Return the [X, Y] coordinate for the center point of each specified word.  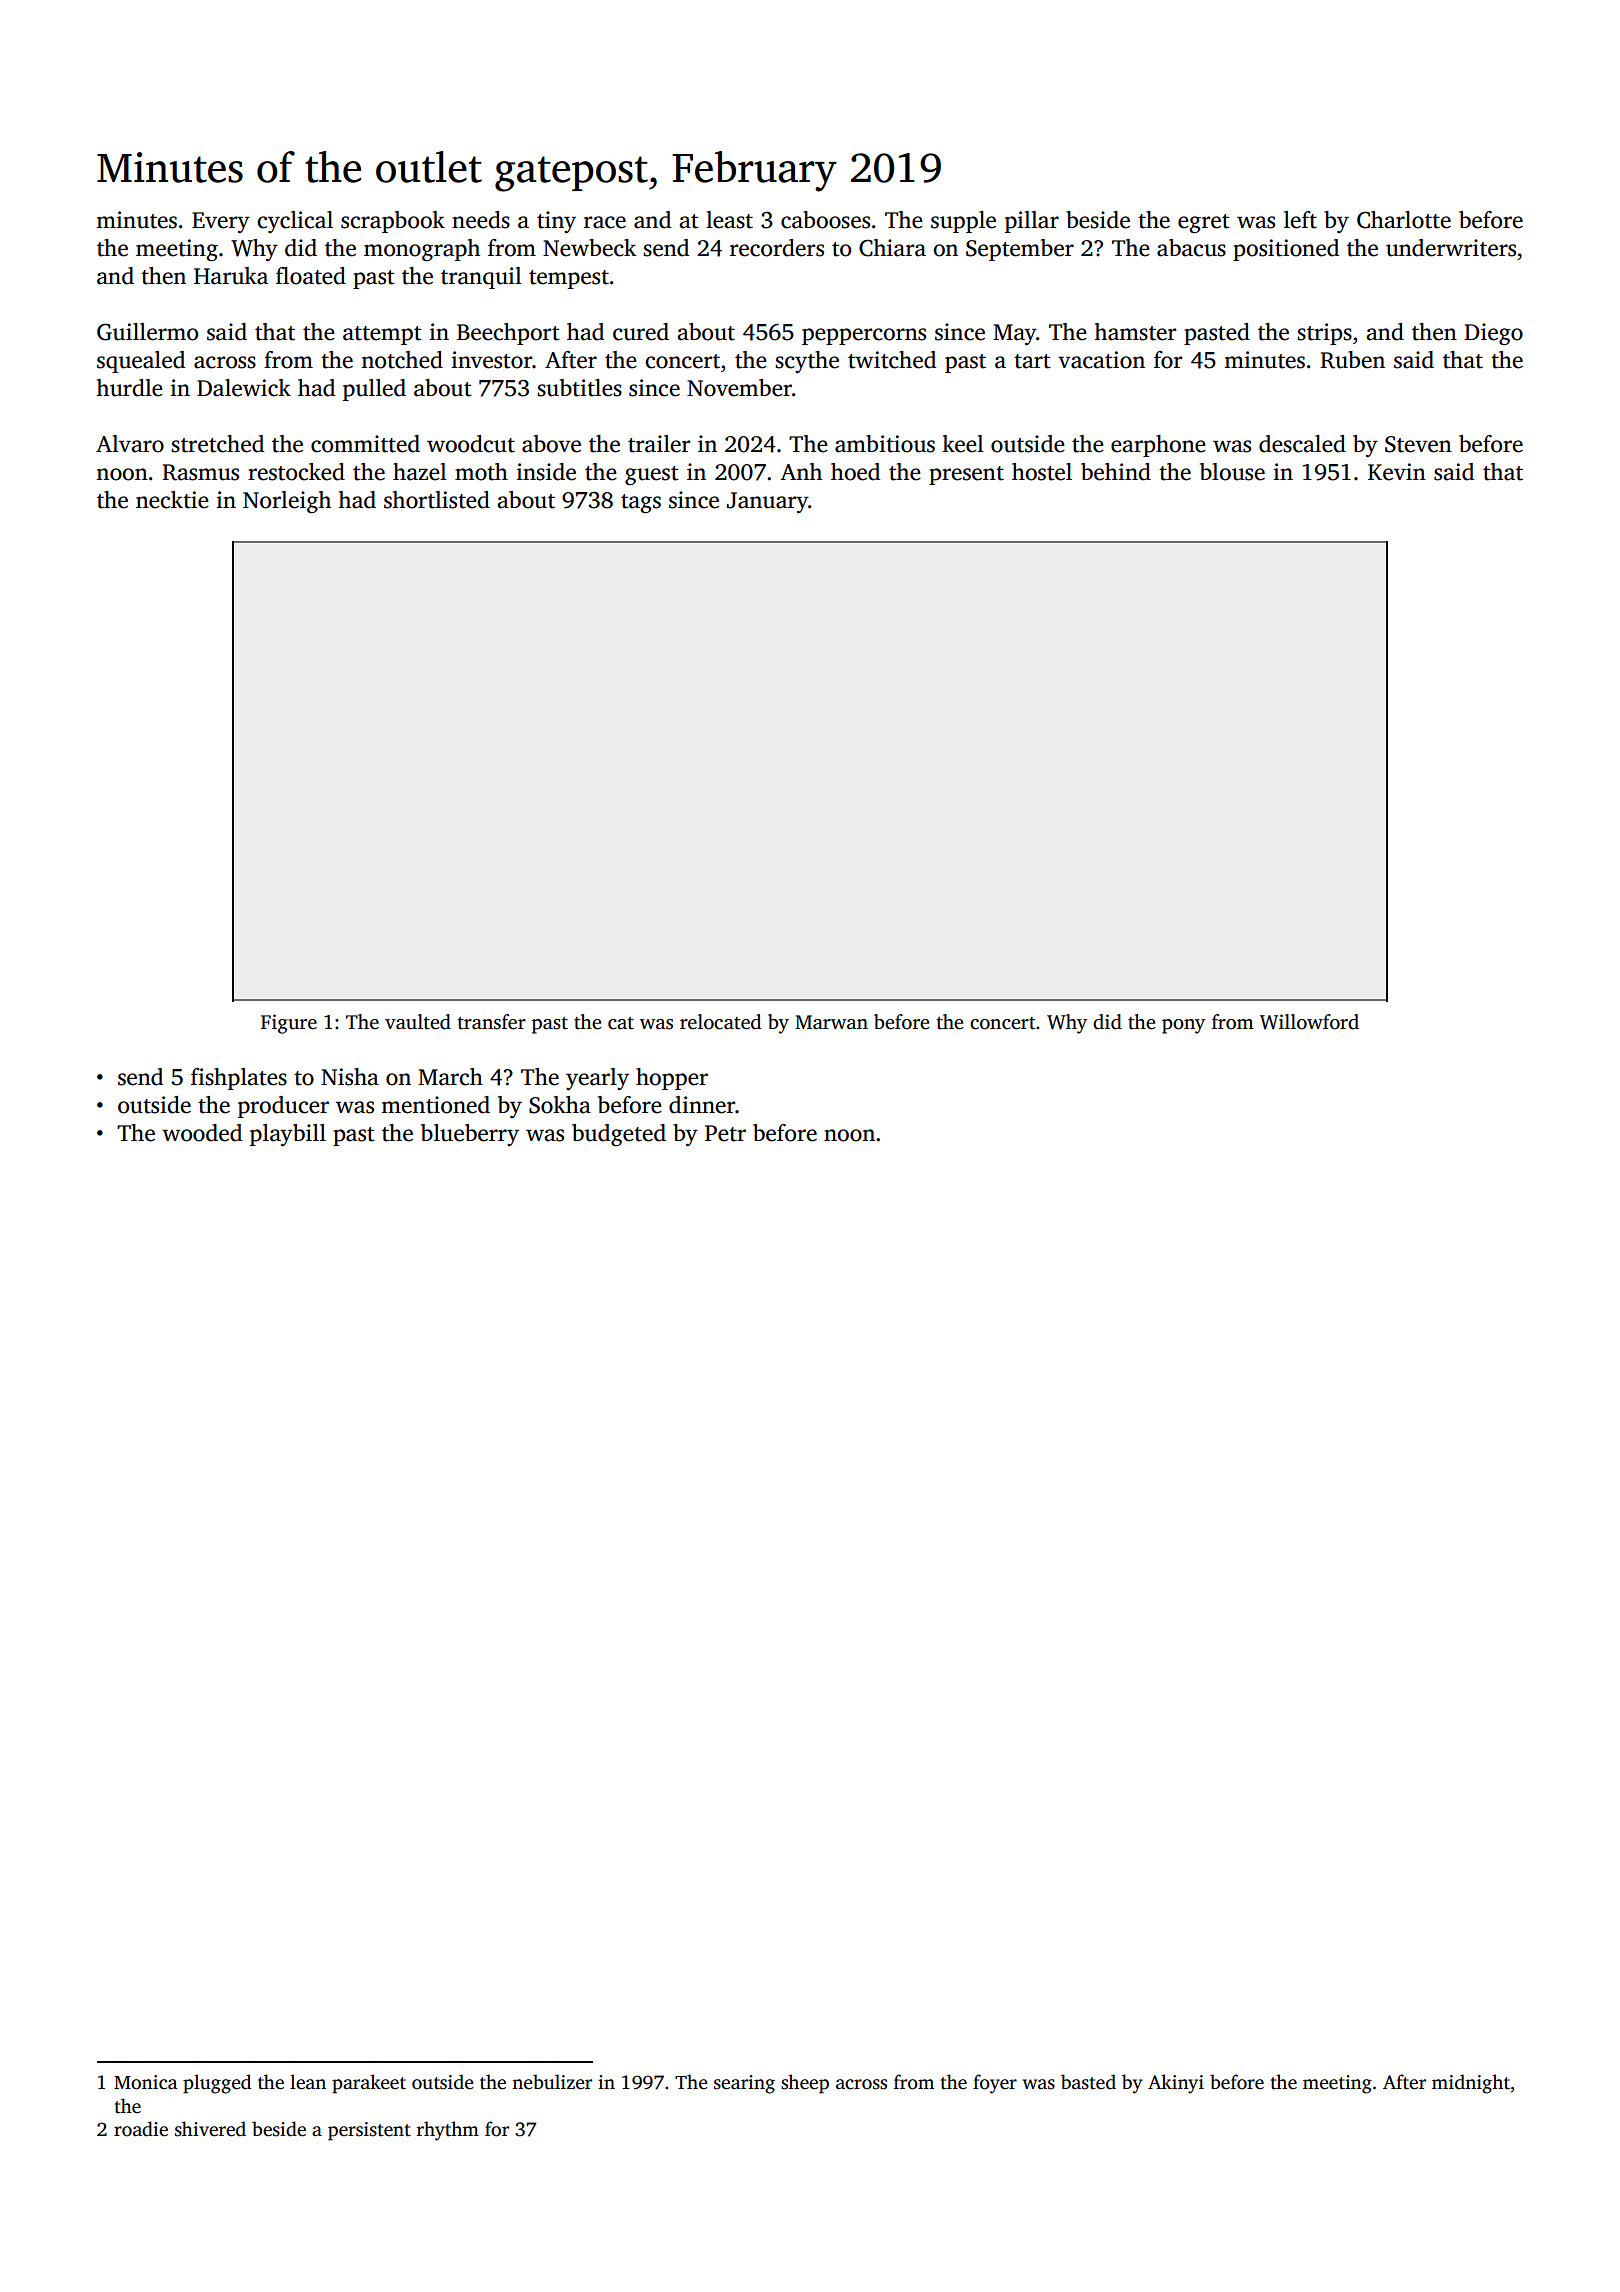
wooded [202, 1133]
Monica [146, 2082]
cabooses [825, 220]
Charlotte [1404, 220]
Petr [725, 1133]
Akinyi [1176, 2084]
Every [221, 222]
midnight [1471, 2084]
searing [744, 2084]
